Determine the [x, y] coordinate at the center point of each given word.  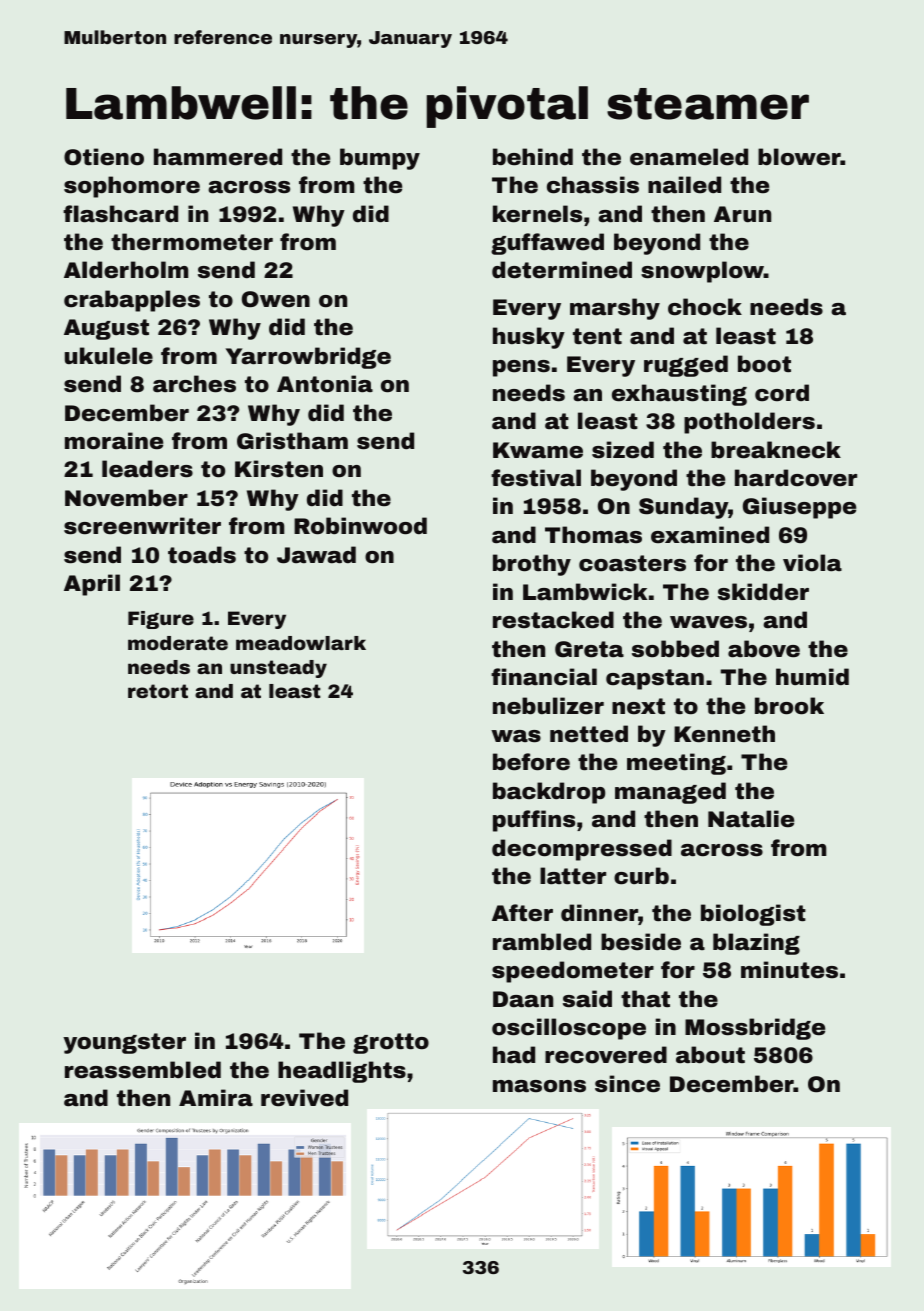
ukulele [109, 356]
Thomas [593, 535]
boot [764, 364]
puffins [534, 821]
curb [641, 876]
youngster [124, 1043]
